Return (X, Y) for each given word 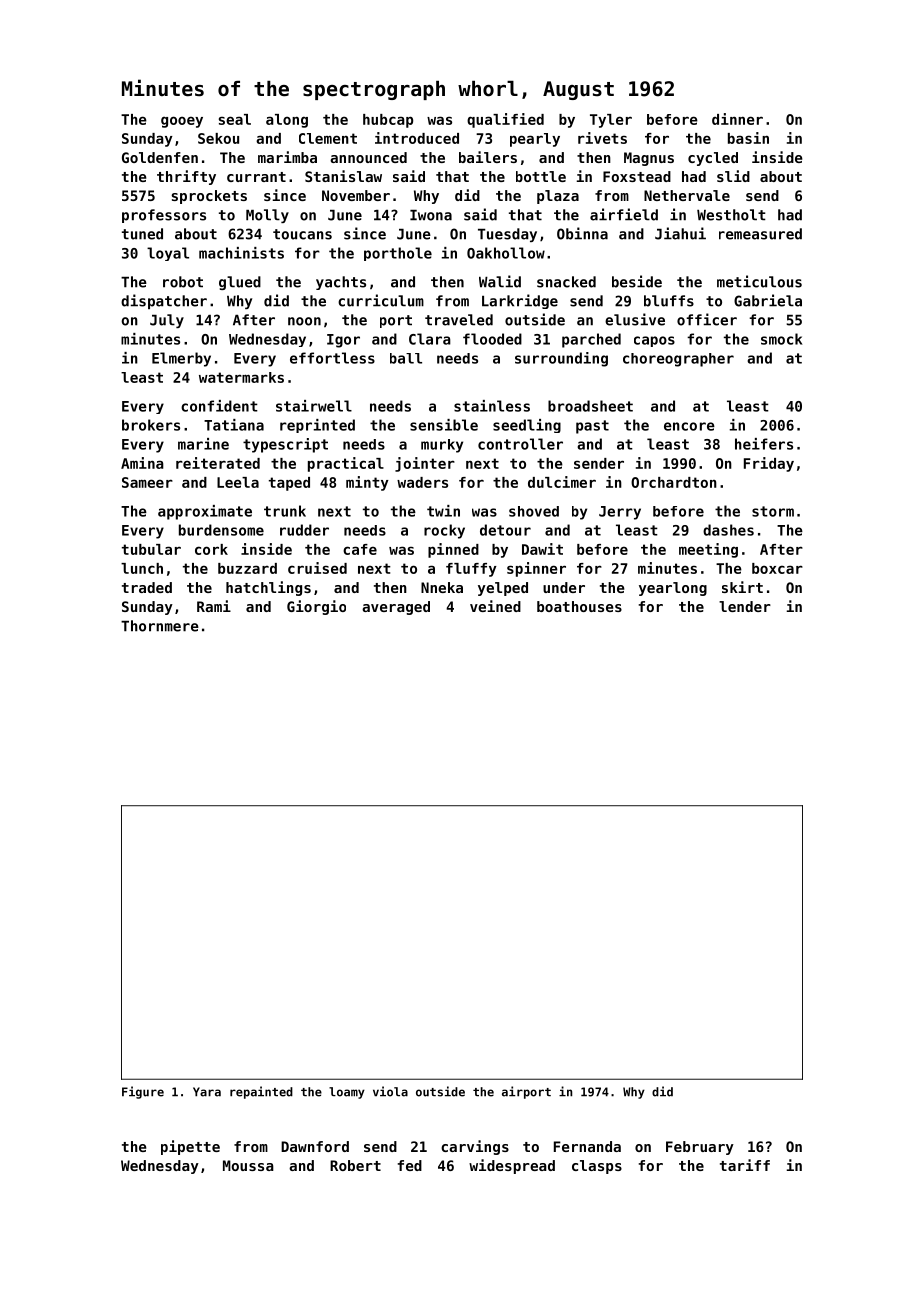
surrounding (561, 359)
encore (689, 426)
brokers (151, 425)
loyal (168, 254)
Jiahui (680, 233)
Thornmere (160, 626)
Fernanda (587, 1146)
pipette (190, 1147)
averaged (396, 608)
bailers (488, 157)
